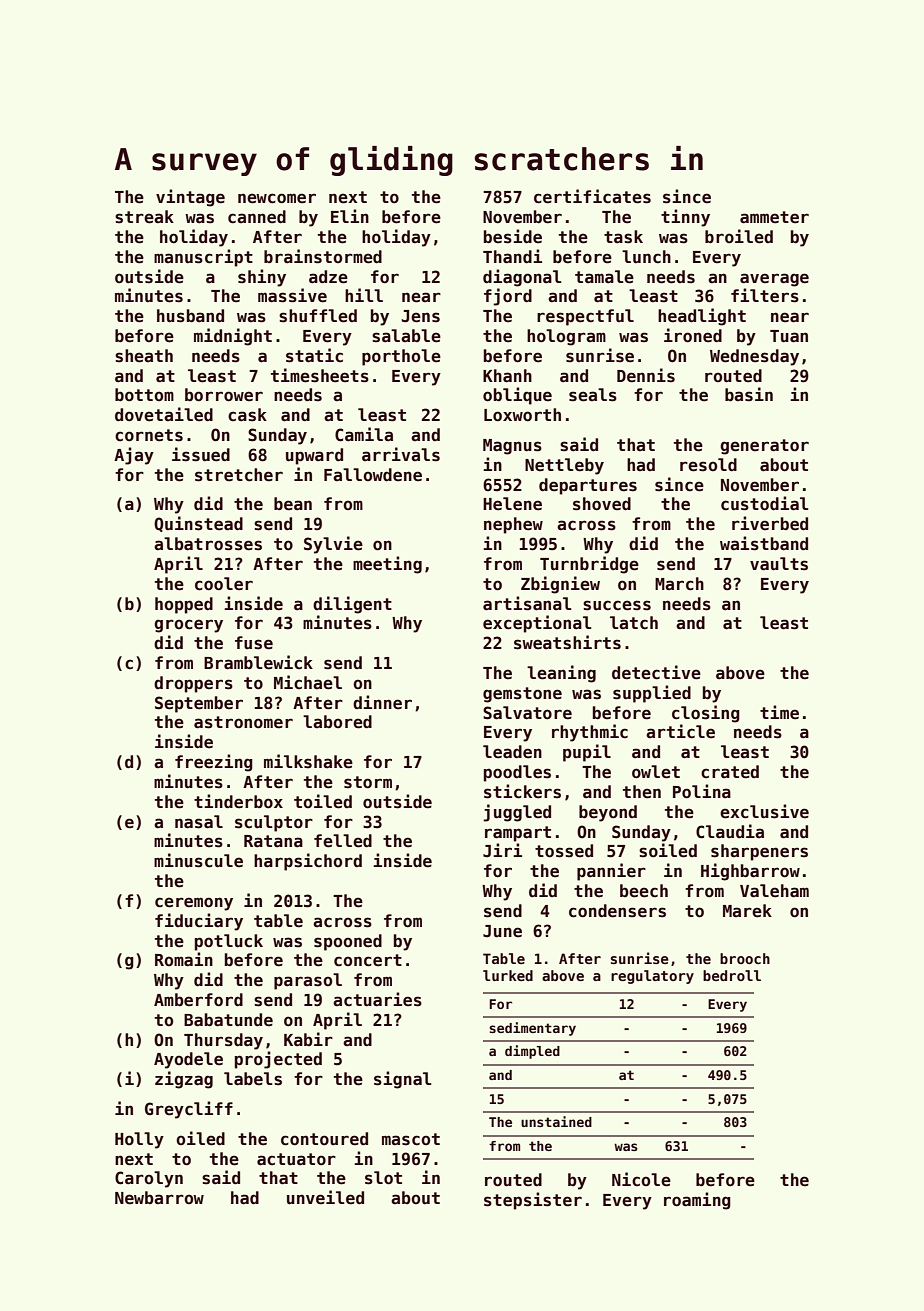 This screenshot has width=924, height=1311. What do you see at coordinates (749, 394) in the screenshot?
I see `basin` at bounding box center [749, 394].
